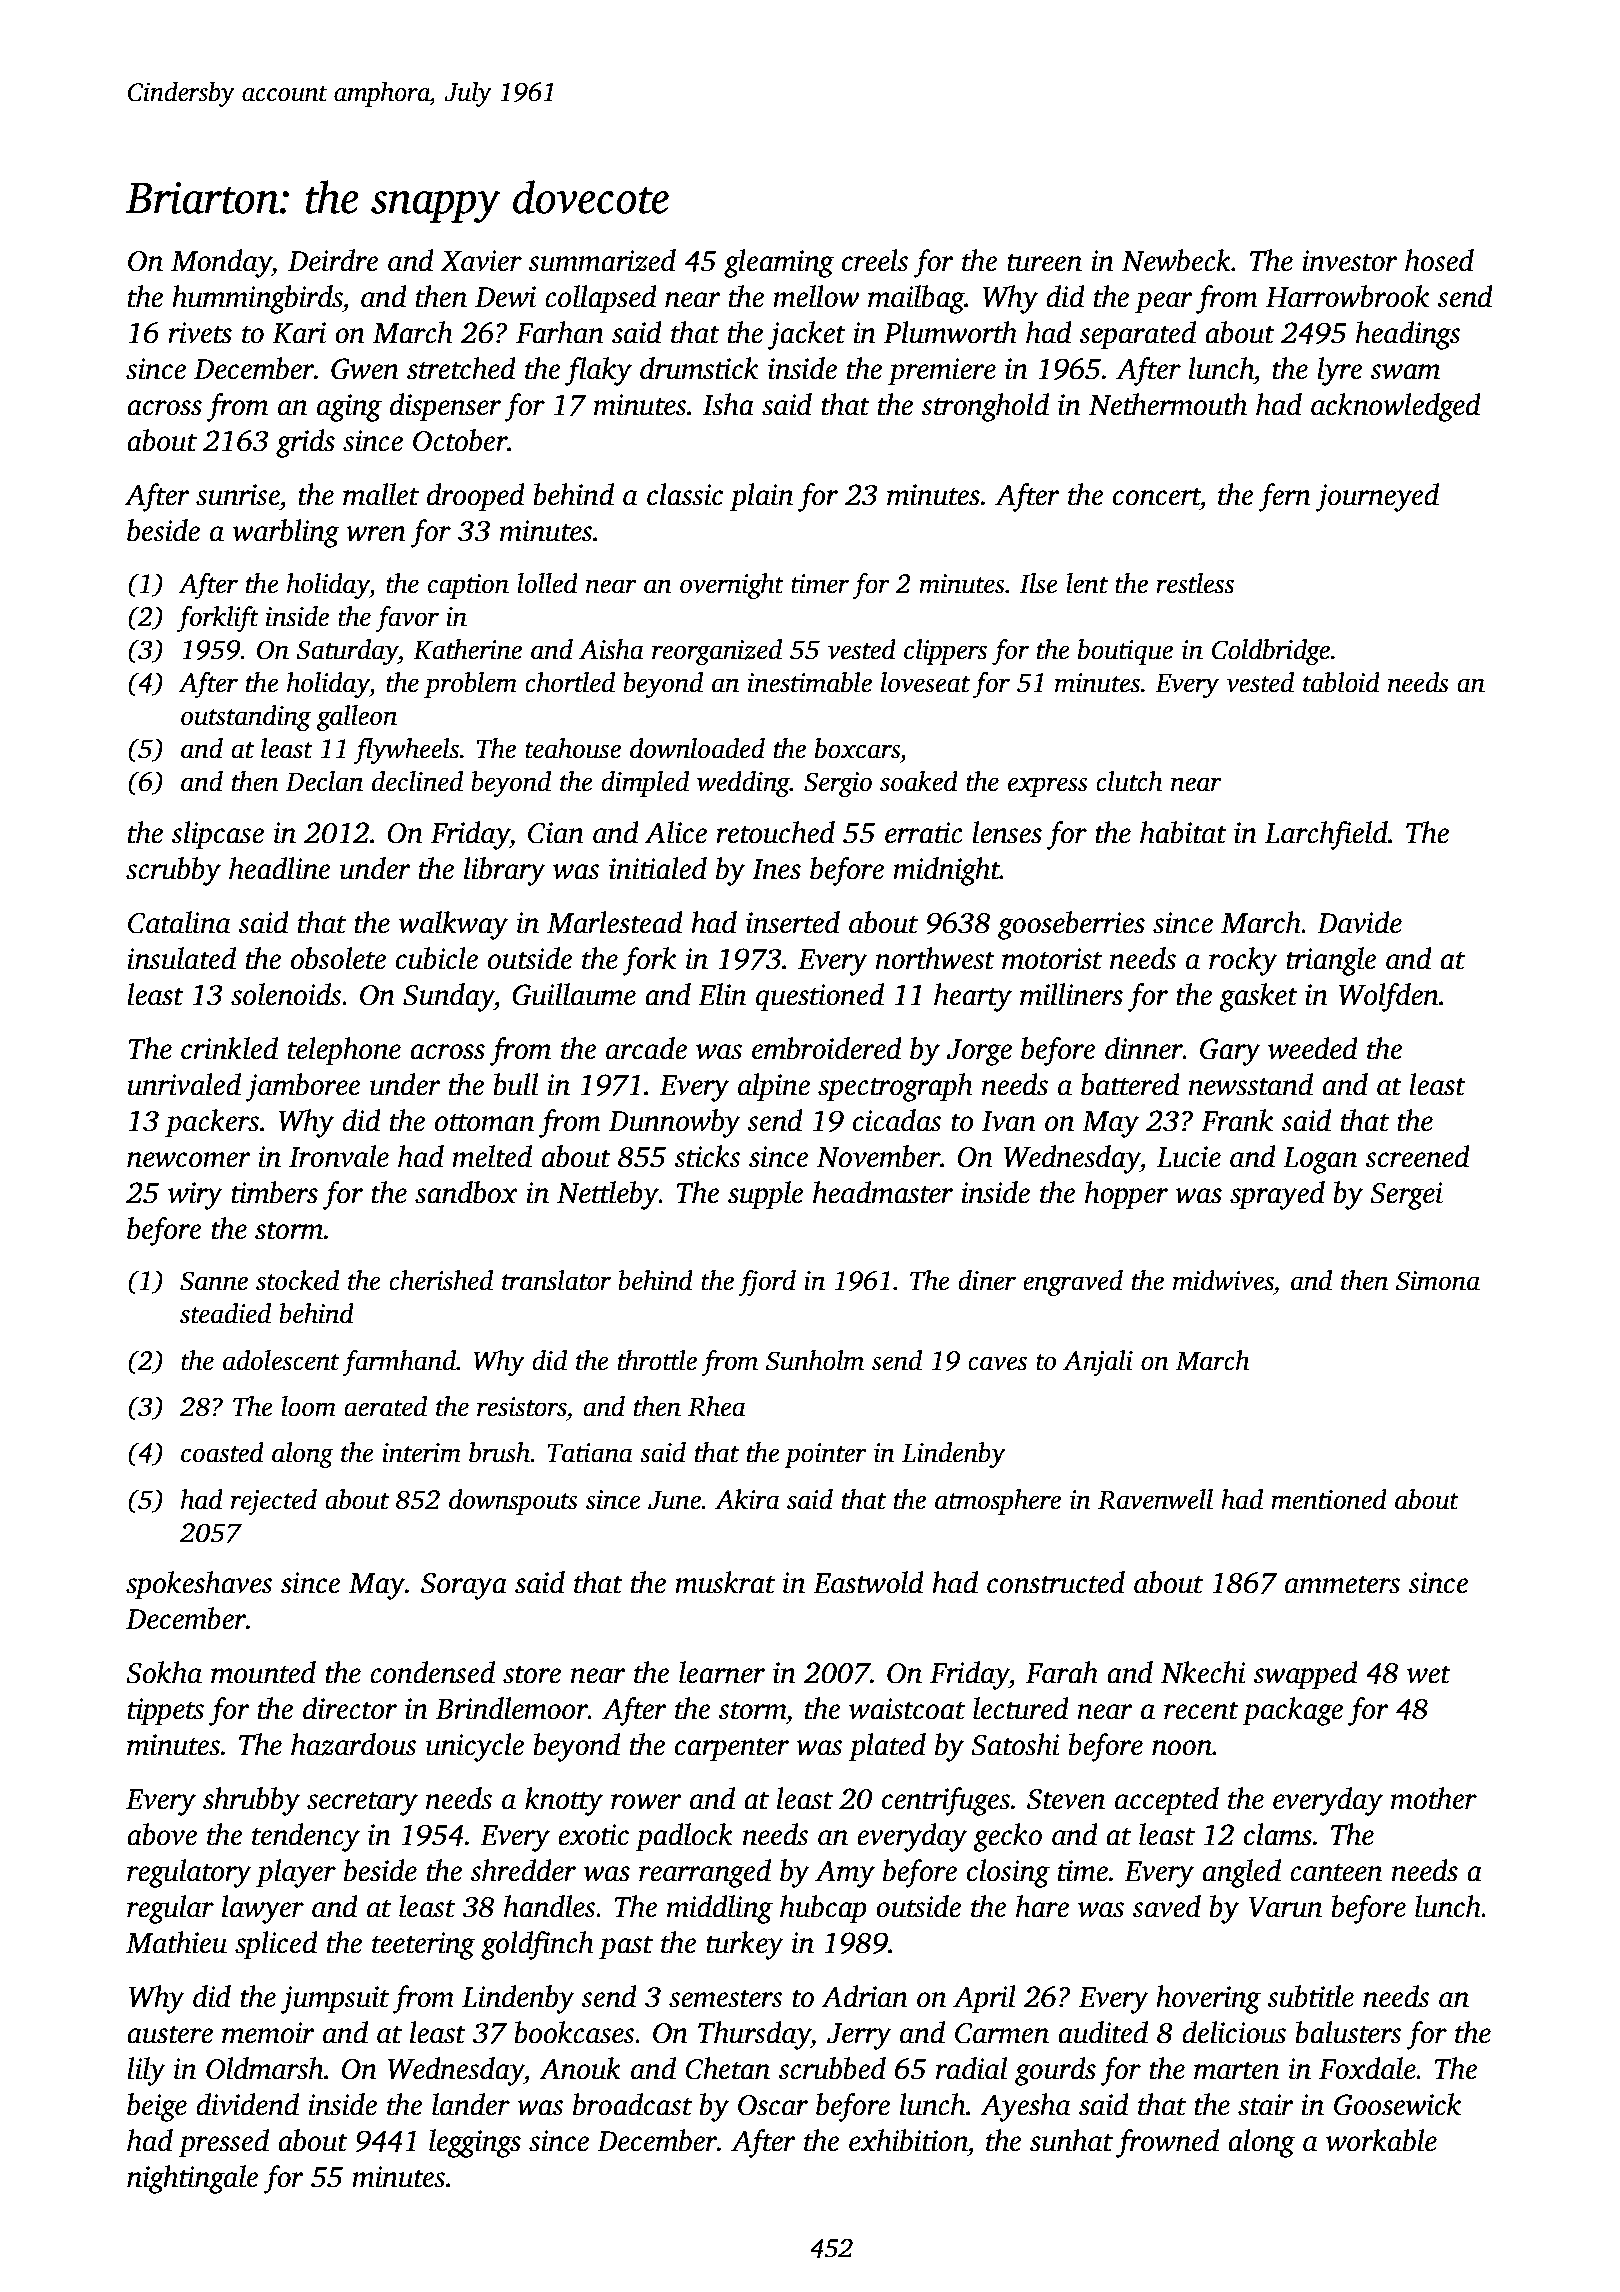 This document has height=2292, width=1620. What do you see at coordinates (423, 1946) in the document?
I see `teetering` at bounding box center [423, 1946].
